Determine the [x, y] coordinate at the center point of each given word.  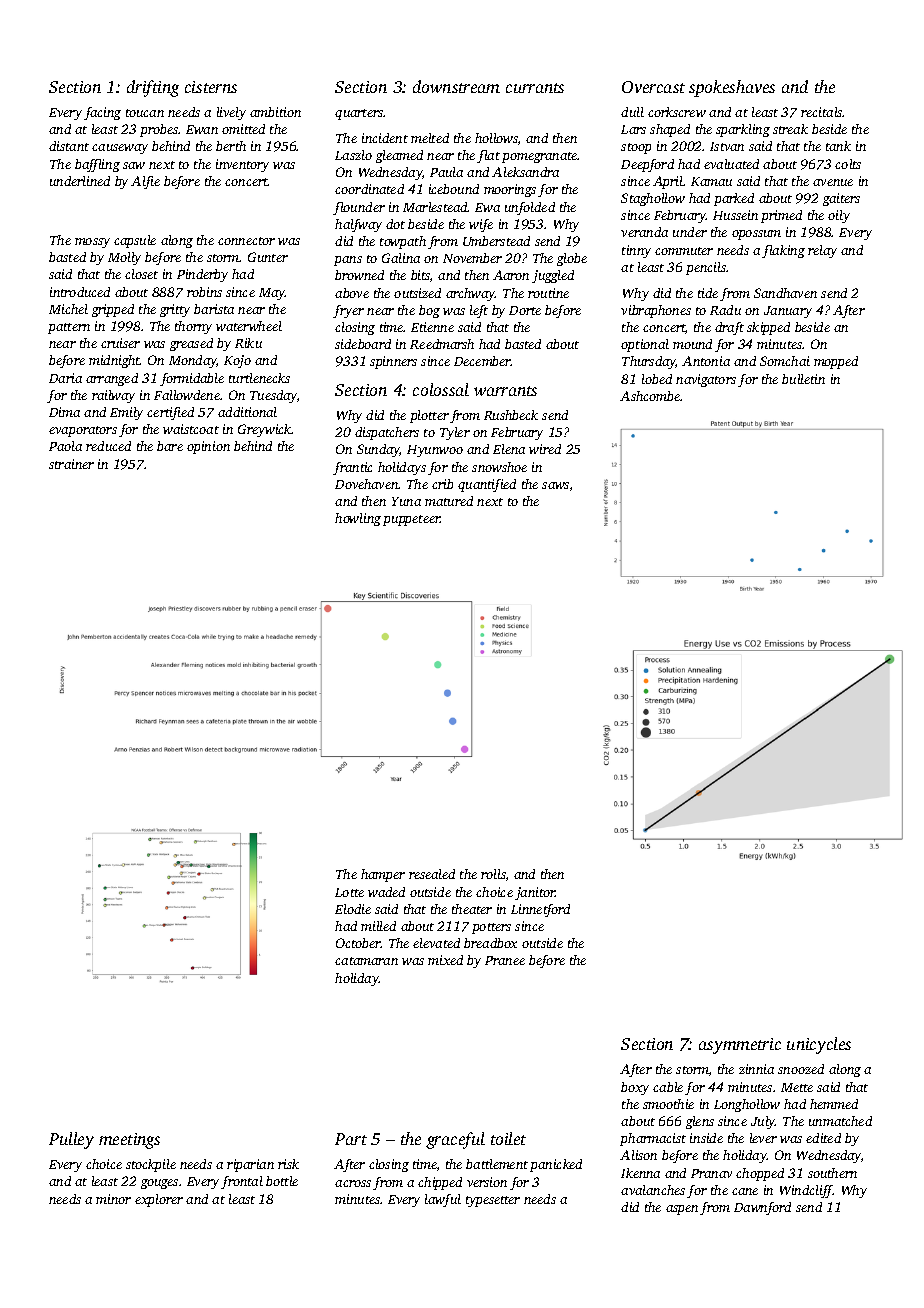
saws [555, 485]
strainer [71, 464]
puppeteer [411, 520]
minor [113, 1199]
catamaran [366, 961]
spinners [393, 362]
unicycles [819, 1045]
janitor [535, 893]
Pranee [505, 960]
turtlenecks [259, 378]
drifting [153, 88]
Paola [65, 446]
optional [645, 345]
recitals [822, 112]
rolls [493, 874]
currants [535, 88]
